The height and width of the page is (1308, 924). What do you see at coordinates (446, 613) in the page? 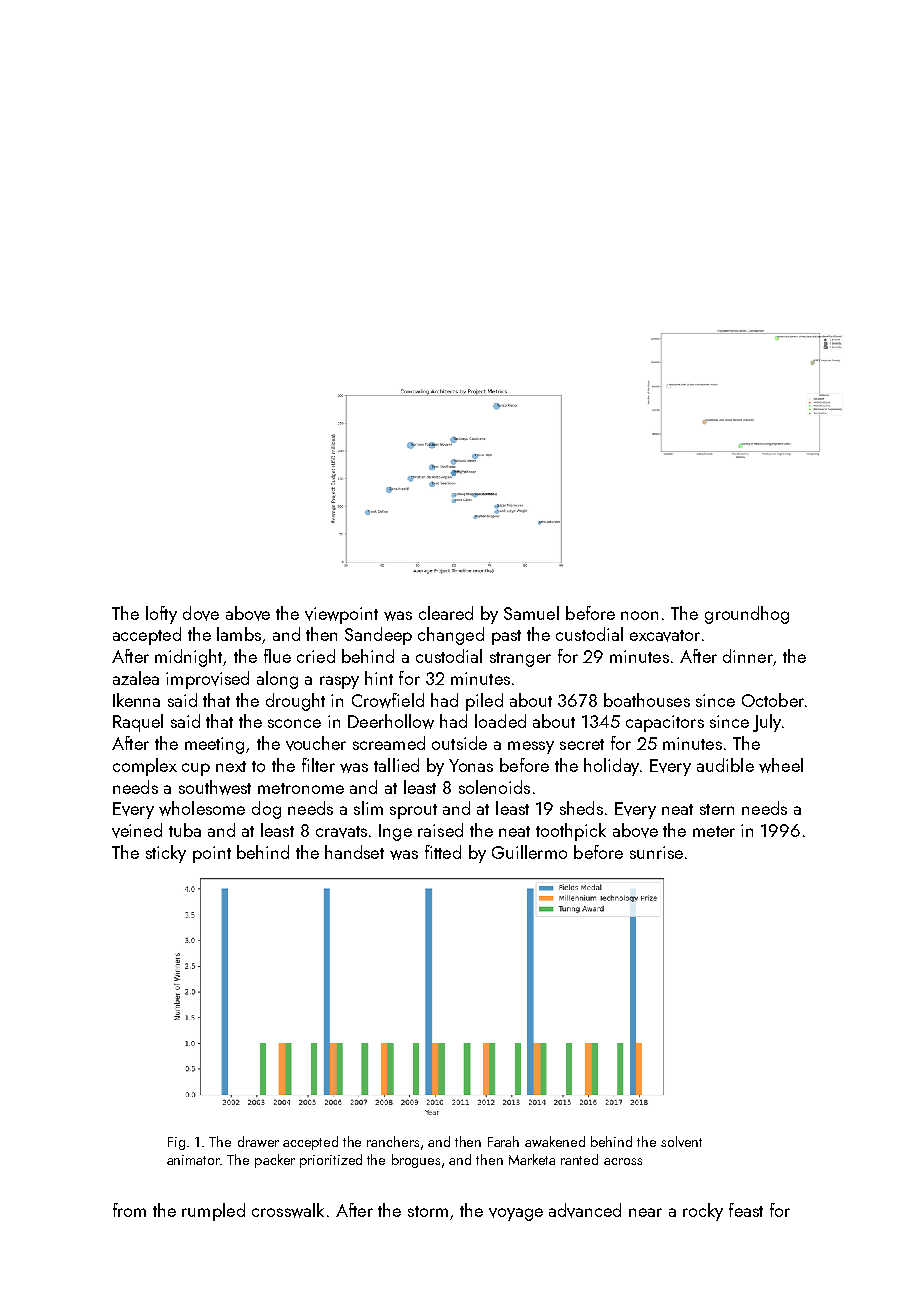
I see `cleared` at bounding box center [446, 613].
